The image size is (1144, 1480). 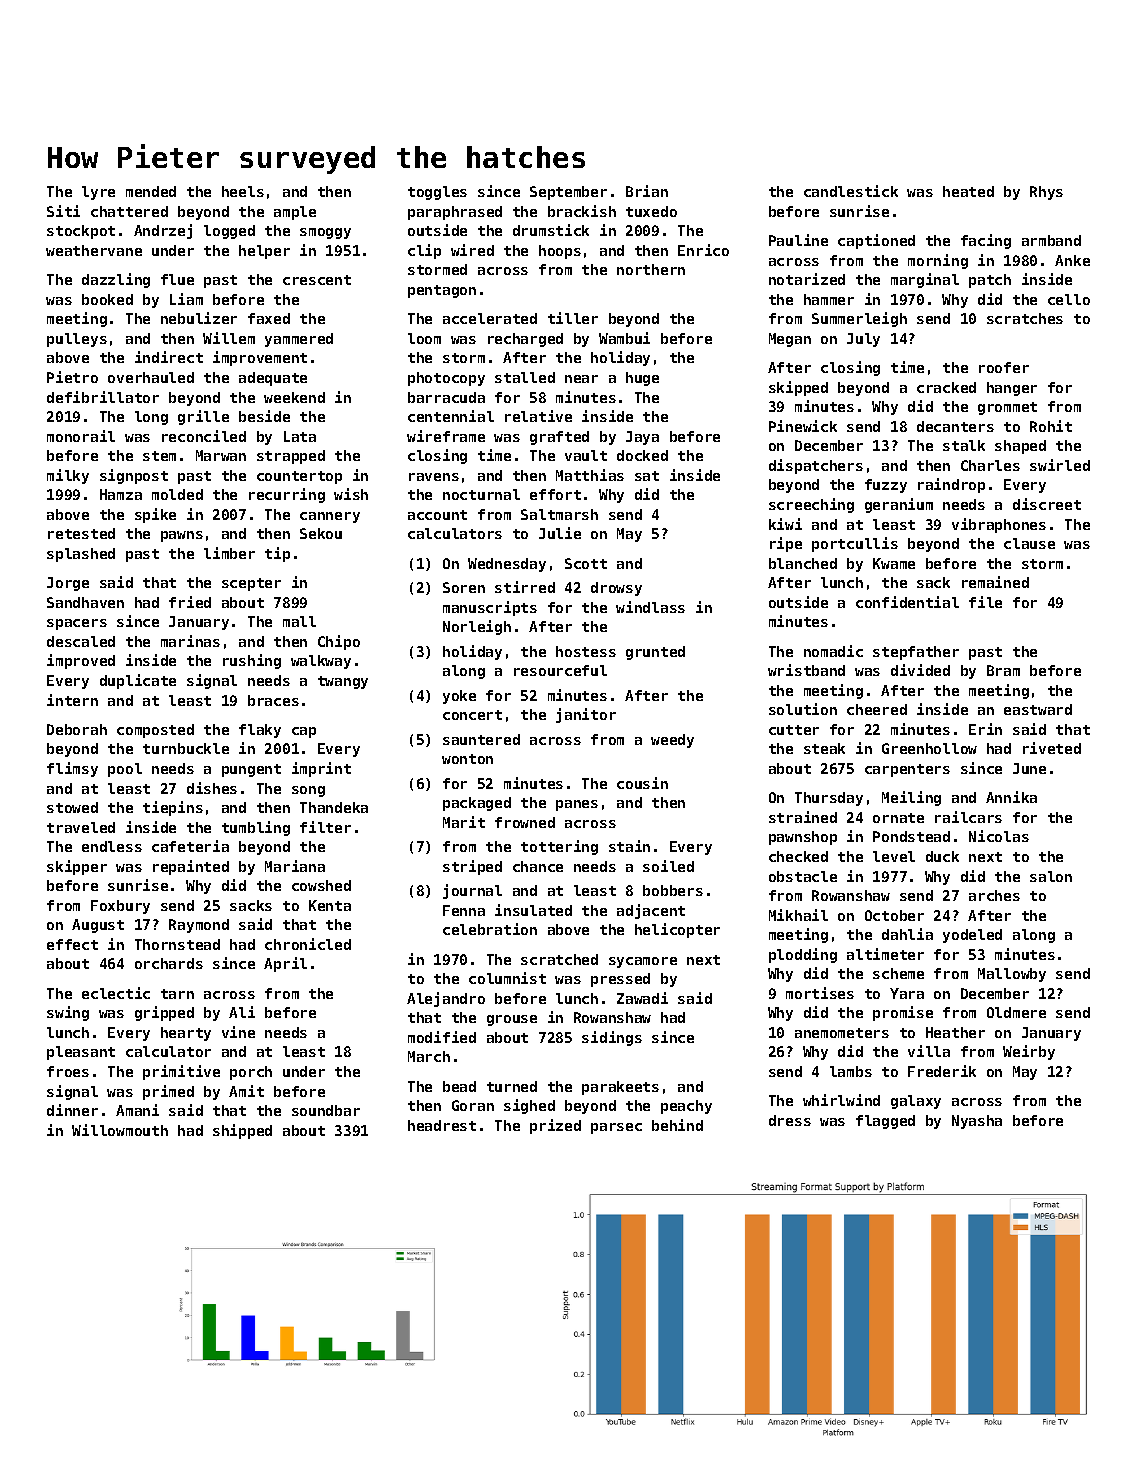 What do you see at coordinates (903, 1013) in the document?
I see `promise` at bounding box center [903, 1013].
